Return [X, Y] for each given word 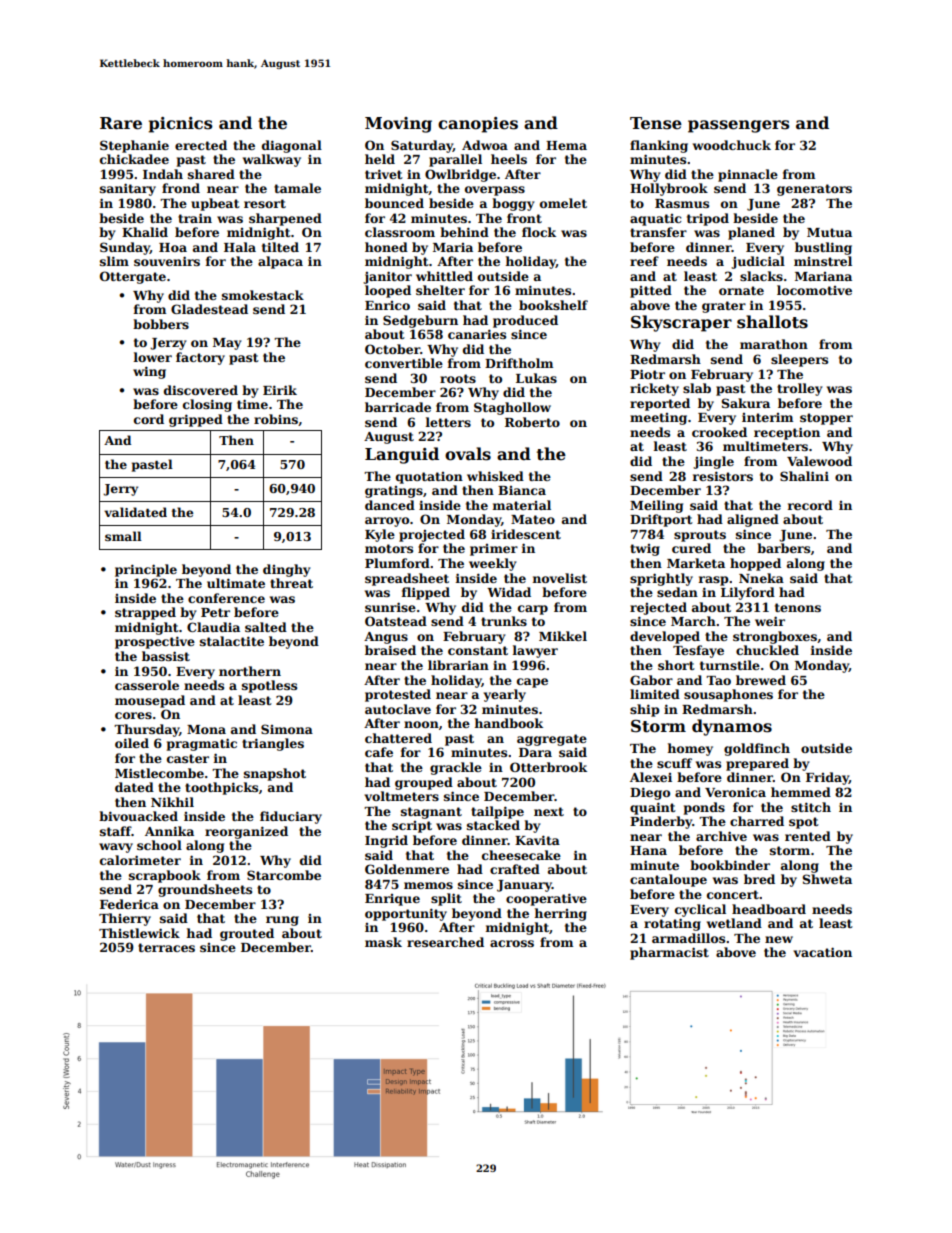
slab [697, 388]
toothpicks [221, 788]
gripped [196, 420]
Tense [656, 123]
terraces [166, 947]
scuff [674, 763]
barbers [783, 548]
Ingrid [386, 841]
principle [146, 570]
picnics [180, 125]
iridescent [526, 534]
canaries [477, 334]
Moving [398, 125]
